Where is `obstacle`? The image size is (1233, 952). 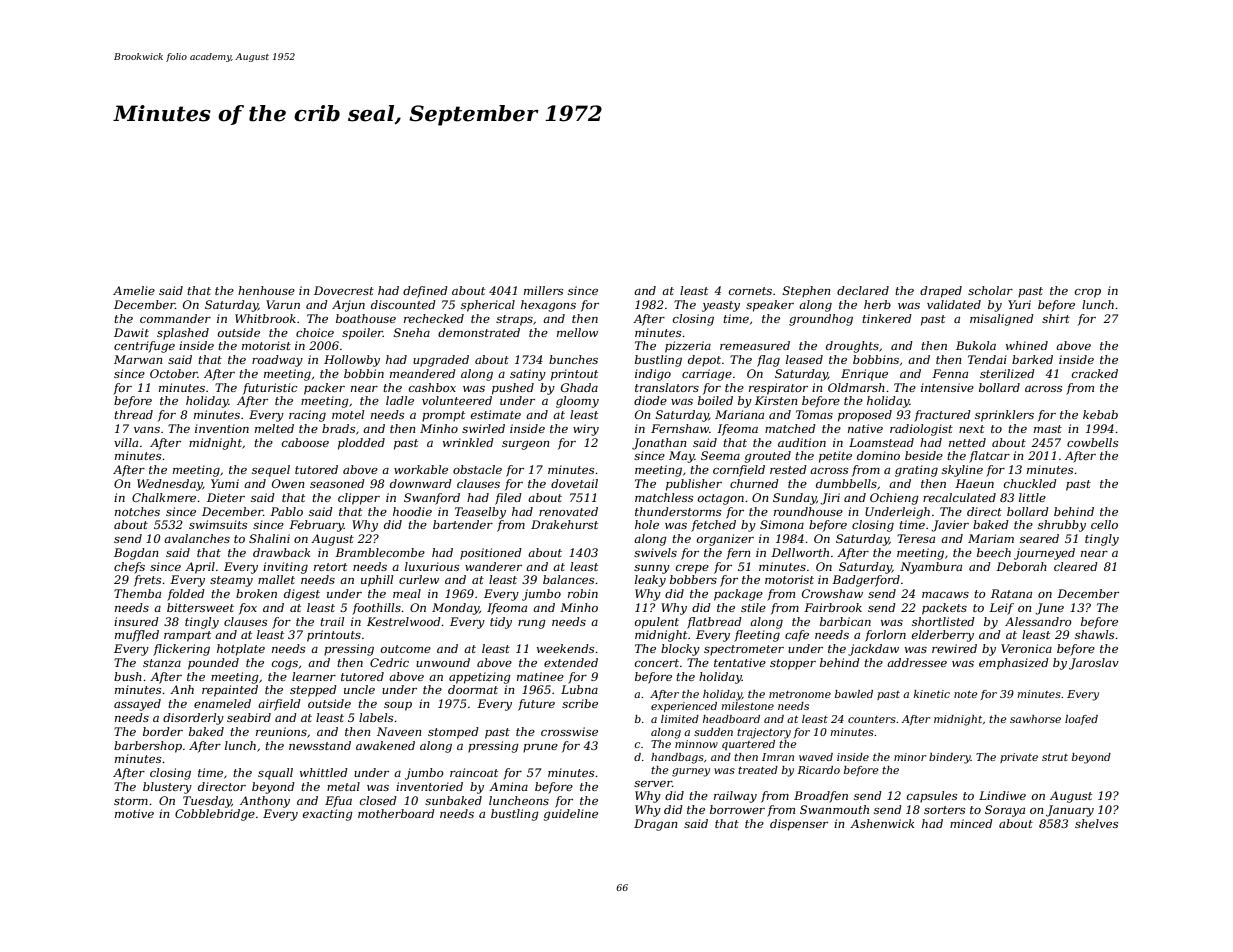
obstacle is located at coordinates (477, 469).
